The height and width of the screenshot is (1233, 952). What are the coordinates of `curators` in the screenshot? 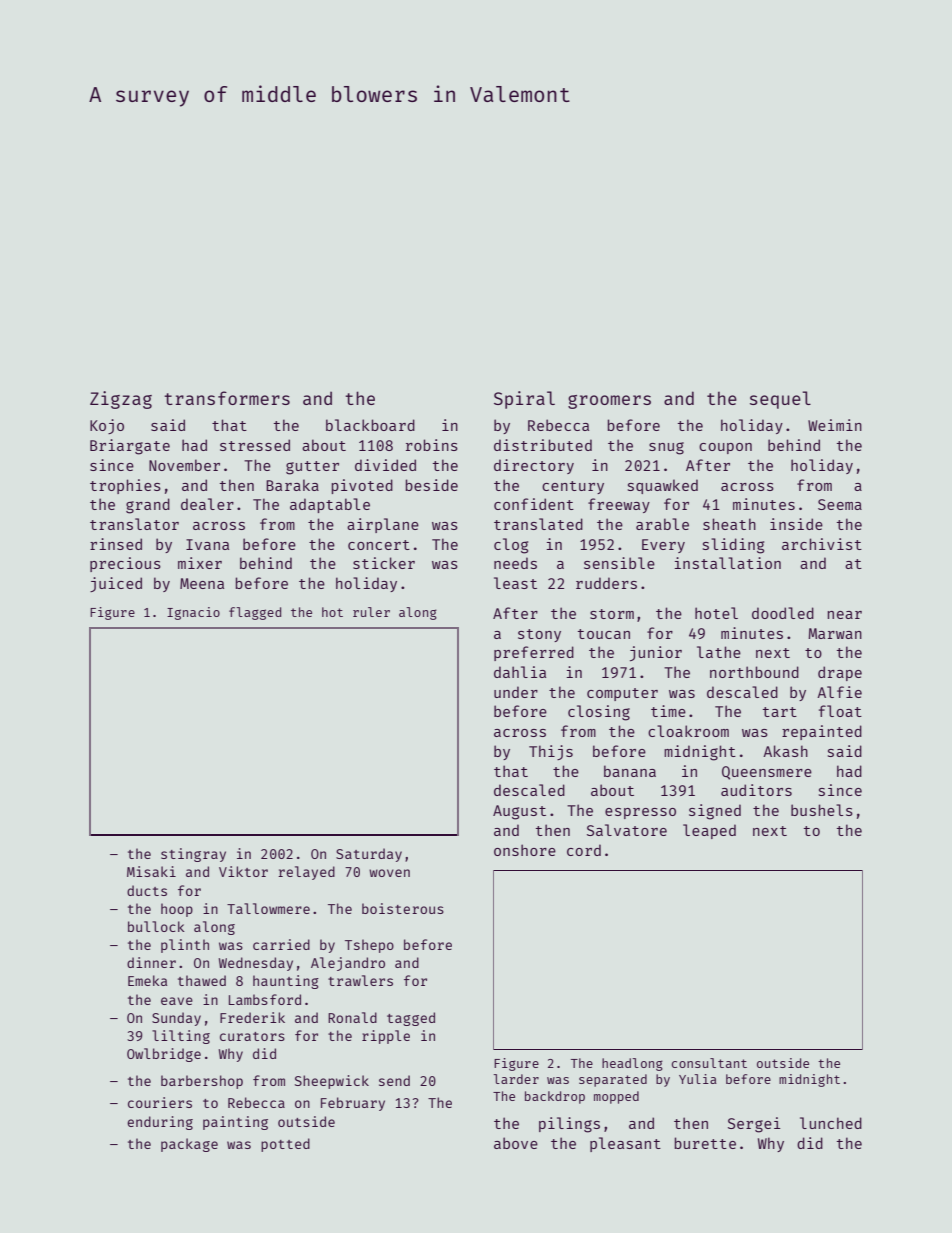 It's located at (252, 1036).
